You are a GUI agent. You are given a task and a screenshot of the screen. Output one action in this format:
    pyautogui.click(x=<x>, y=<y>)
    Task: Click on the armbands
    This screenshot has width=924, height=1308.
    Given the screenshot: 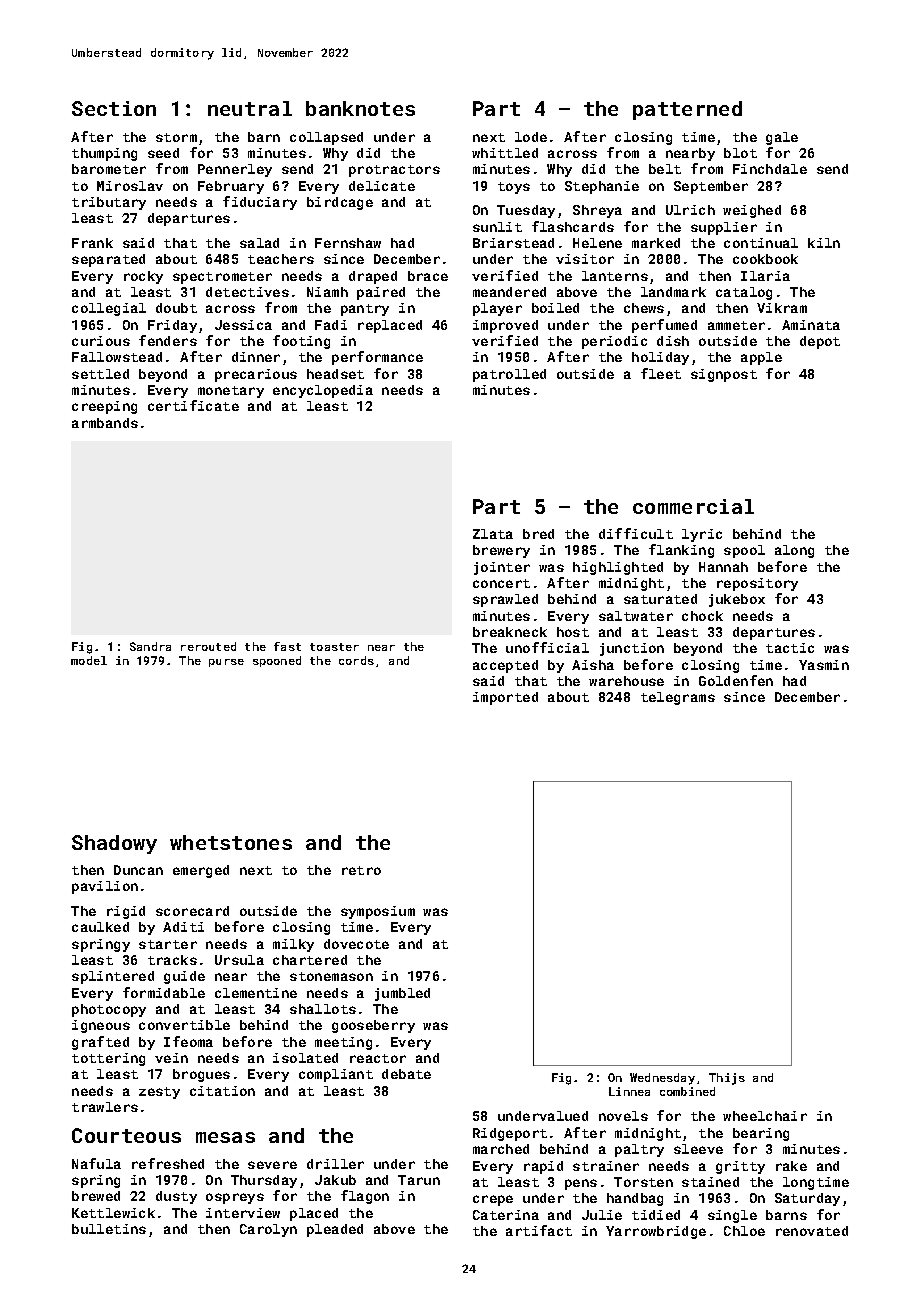 What is the action you would take?
    pyautogui.click(x=105, y=423)
